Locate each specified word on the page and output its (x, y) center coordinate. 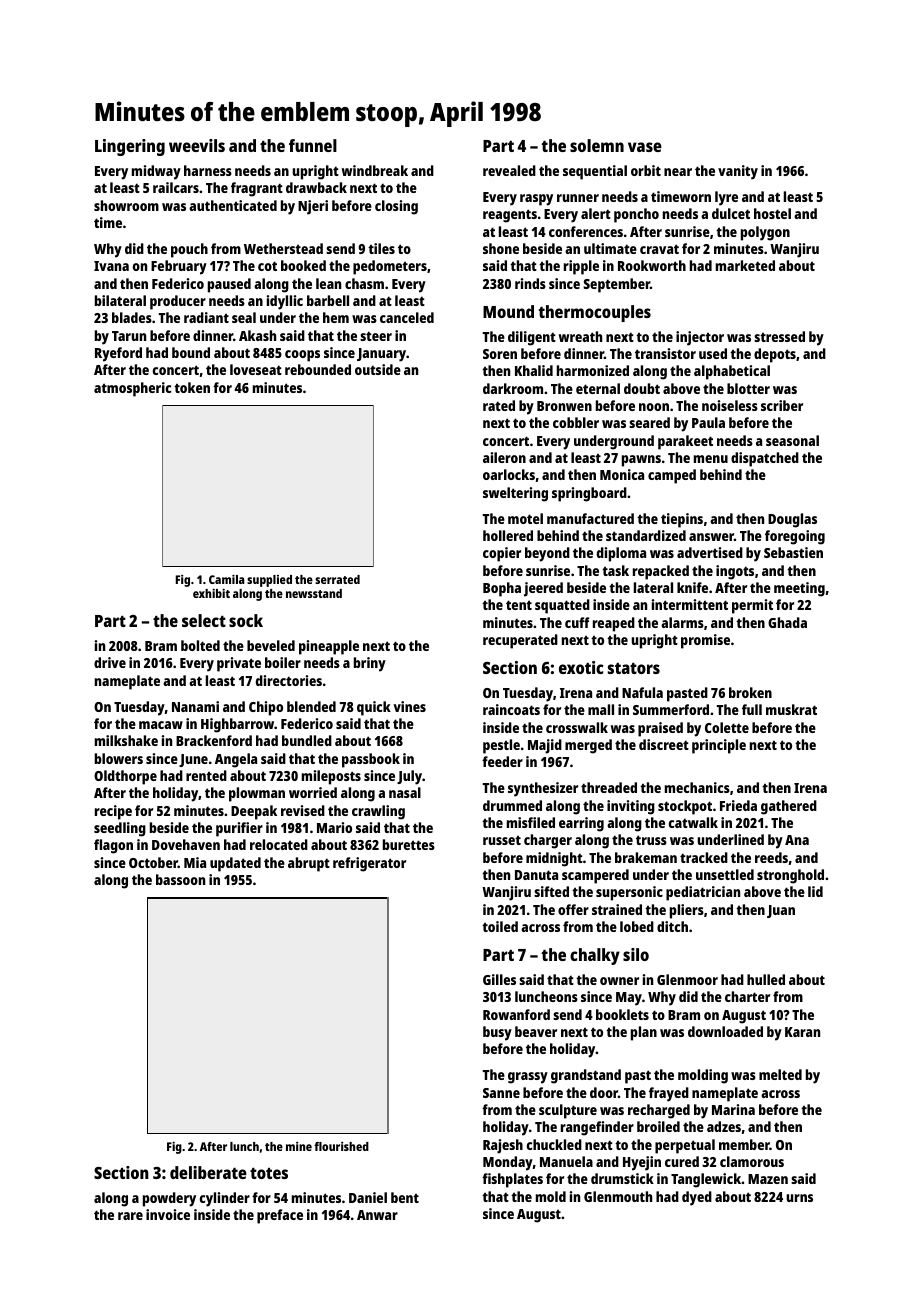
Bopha (502, 589)
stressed (779, 336)
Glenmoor (687, 979)
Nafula (642, 692)
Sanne (501, 1093)
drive (110, 662)
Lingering (130, 147)
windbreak (375, 170)
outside (378, 369)
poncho (636, 215)
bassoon (180, 879)
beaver (536, 1031)
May (629, 999)
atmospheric (132, 389)
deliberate (208, 1172)
